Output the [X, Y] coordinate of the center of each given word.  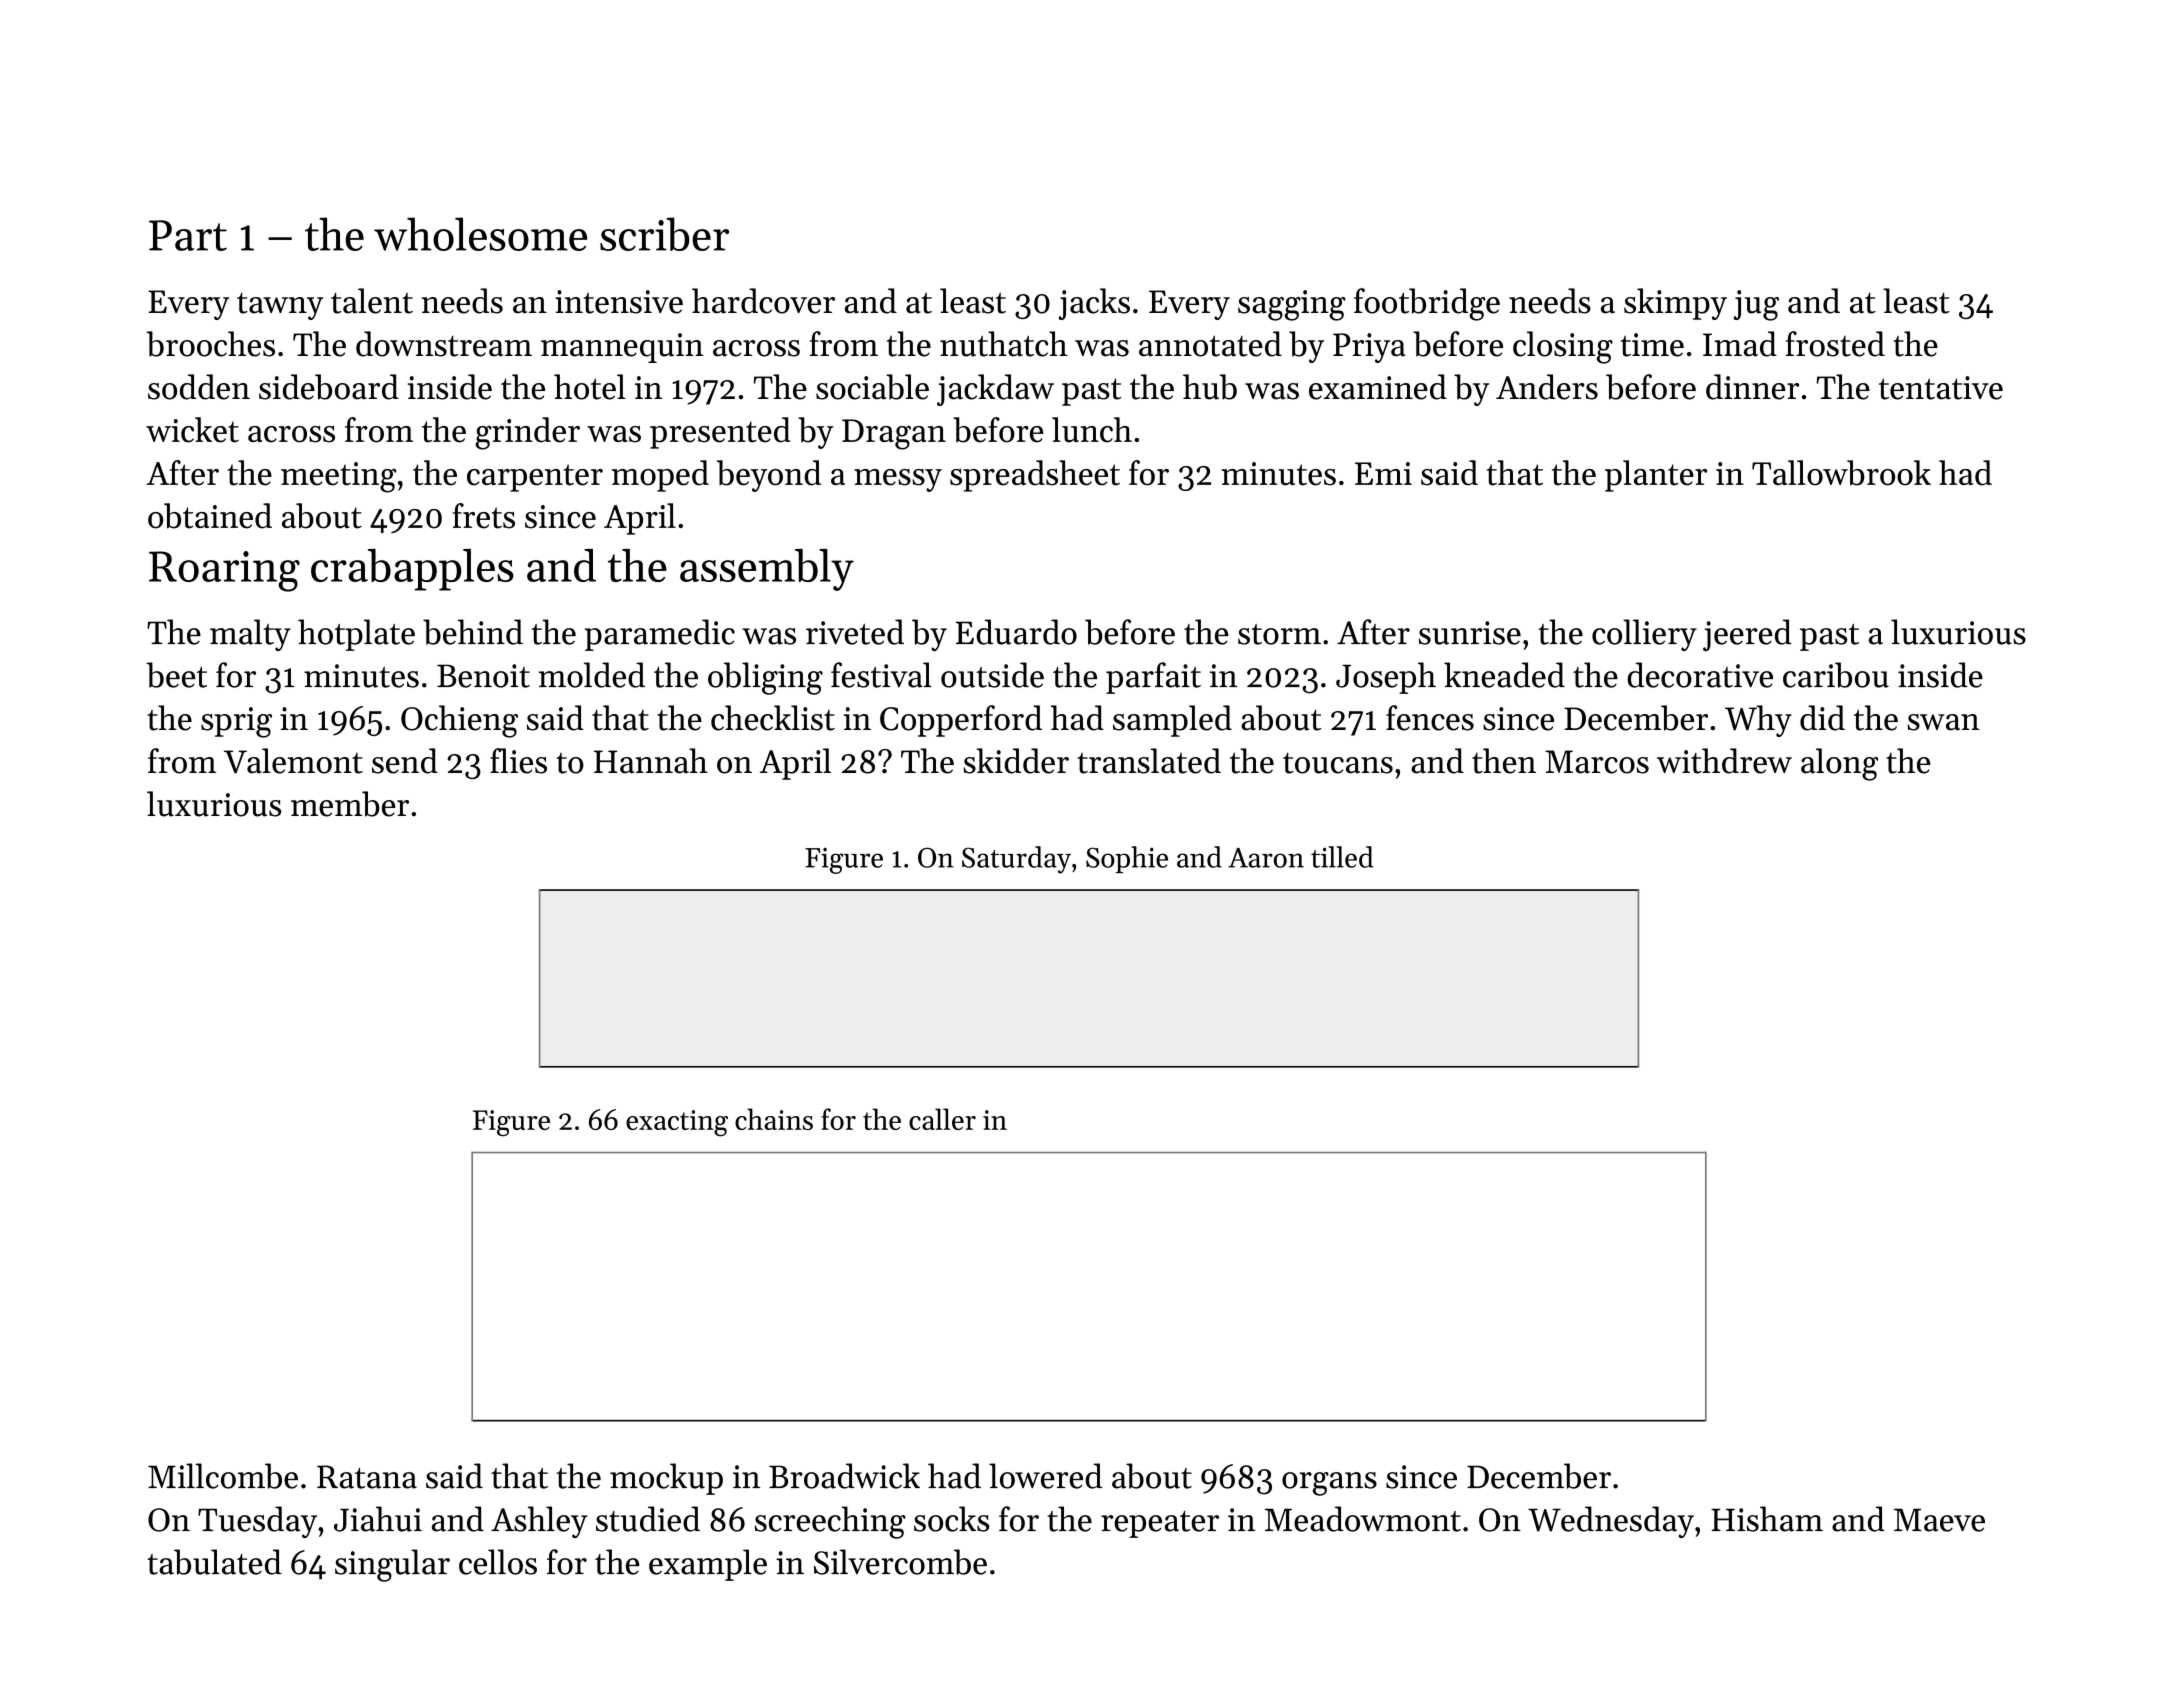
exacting [677, 1123]
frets [484, 516]
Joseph [1386, 678]
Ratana [367, 1477]
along [1839, 764]
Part [188, 235]
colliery [1644, 635]
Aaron [1266, 858]
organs [1329, 1484]
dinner [1752, 387]
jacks [1094, 304]
